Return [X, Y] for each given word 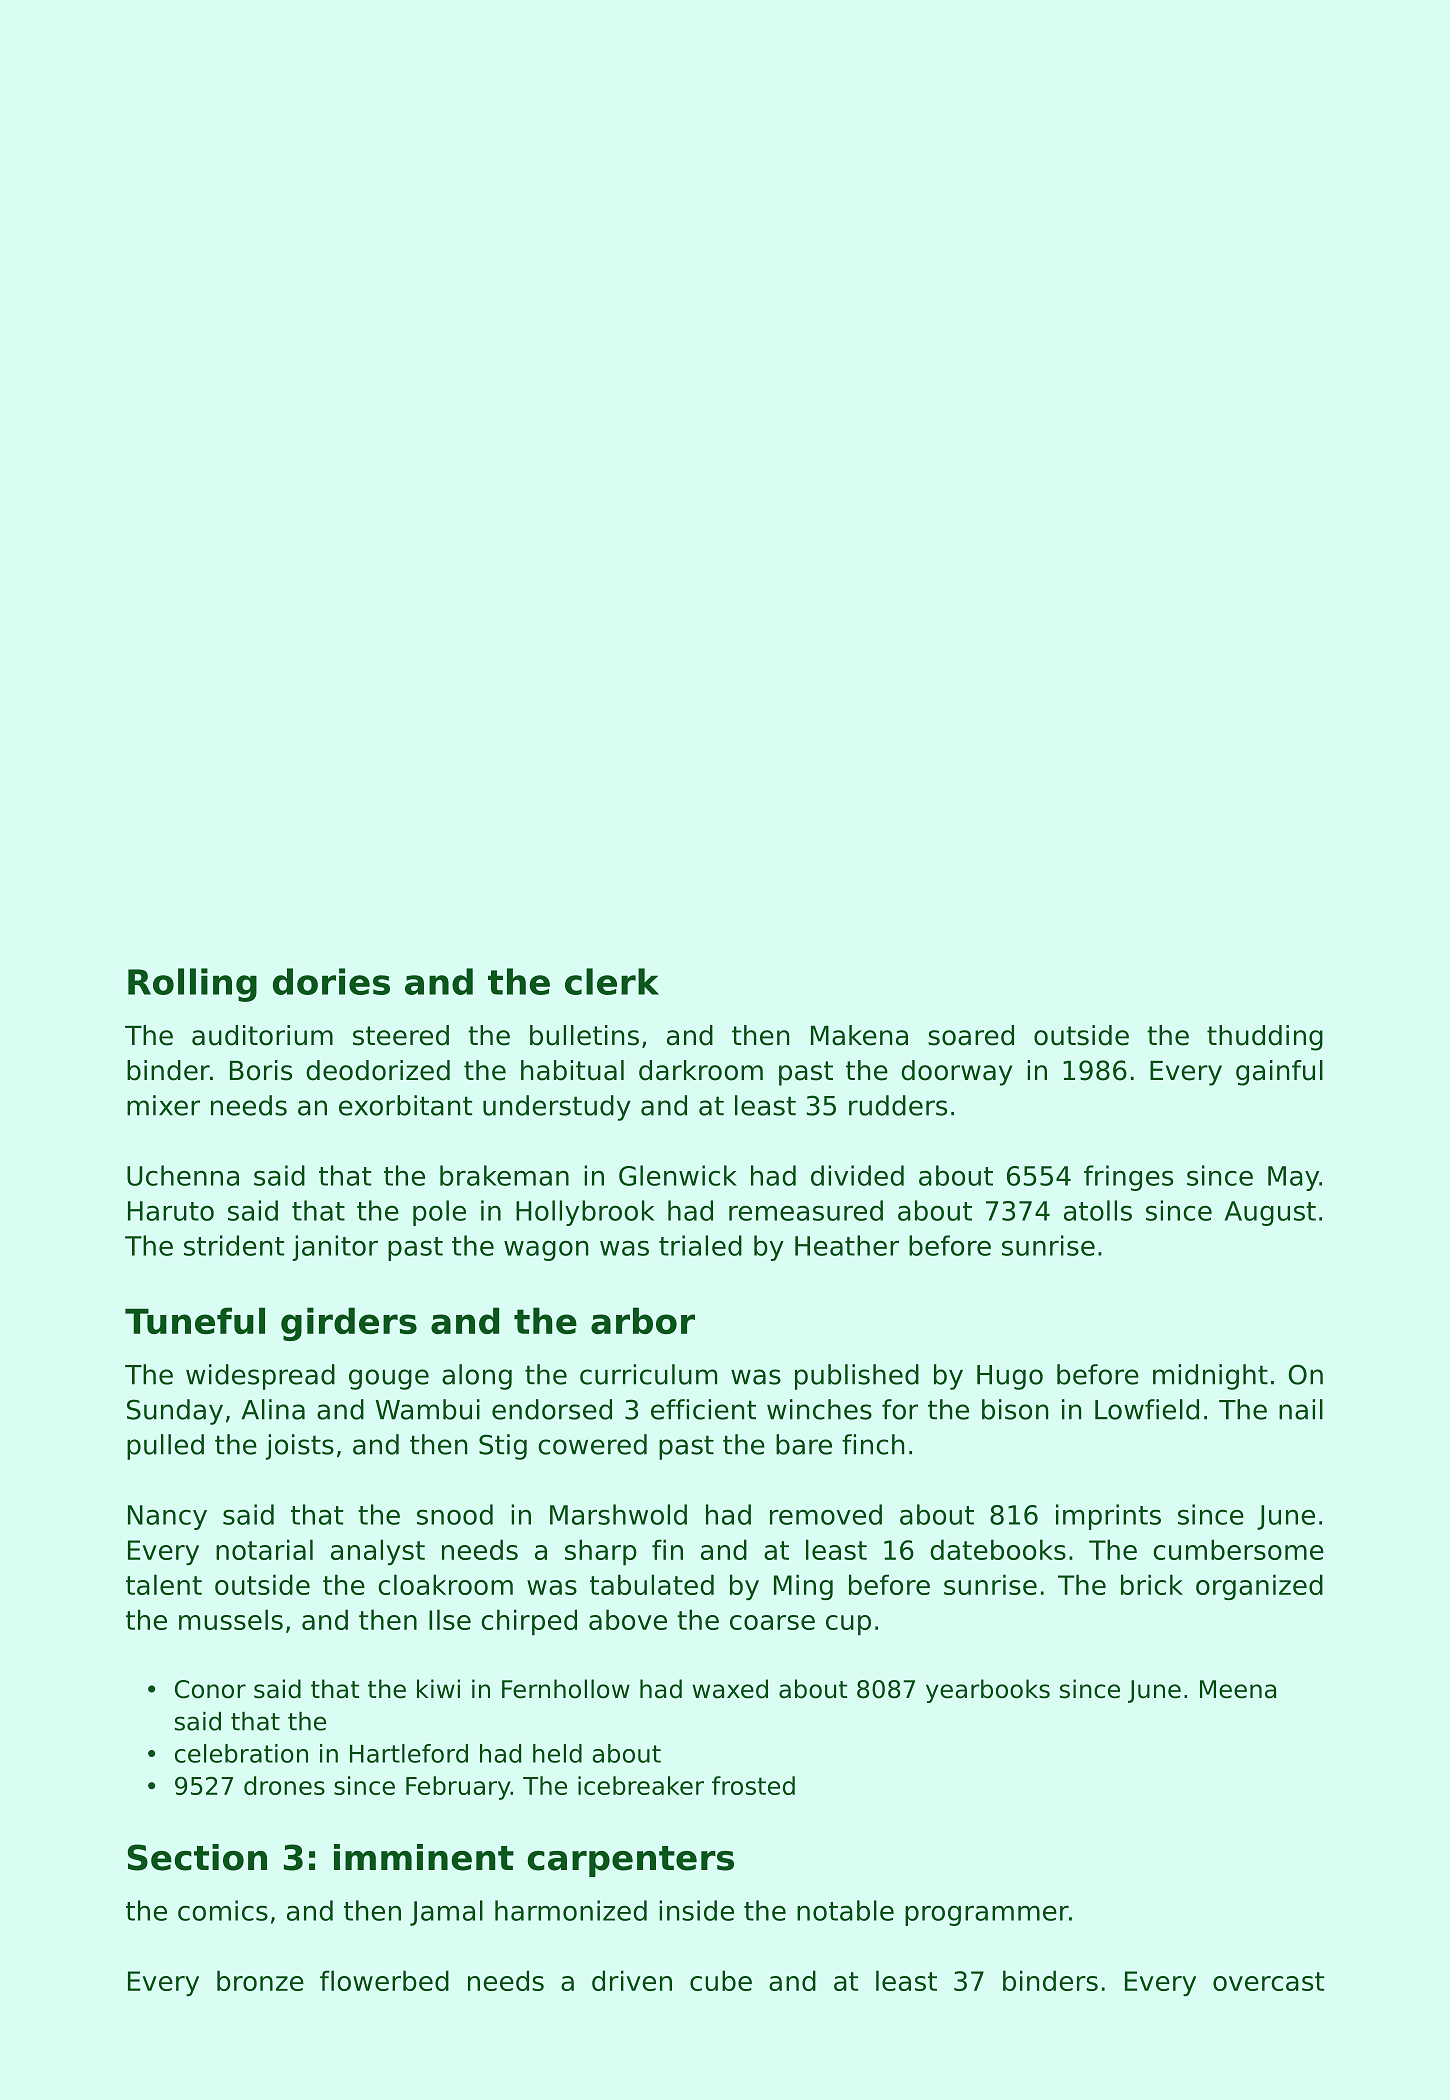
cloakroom [445, 1584]
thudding [1265, 1038]
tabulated [652, 1584]
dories [331, 981]
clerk [612, 981]
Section [197, 1857]
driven [632, 1980]
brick [1152, 1584]
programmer [987, 1915]
